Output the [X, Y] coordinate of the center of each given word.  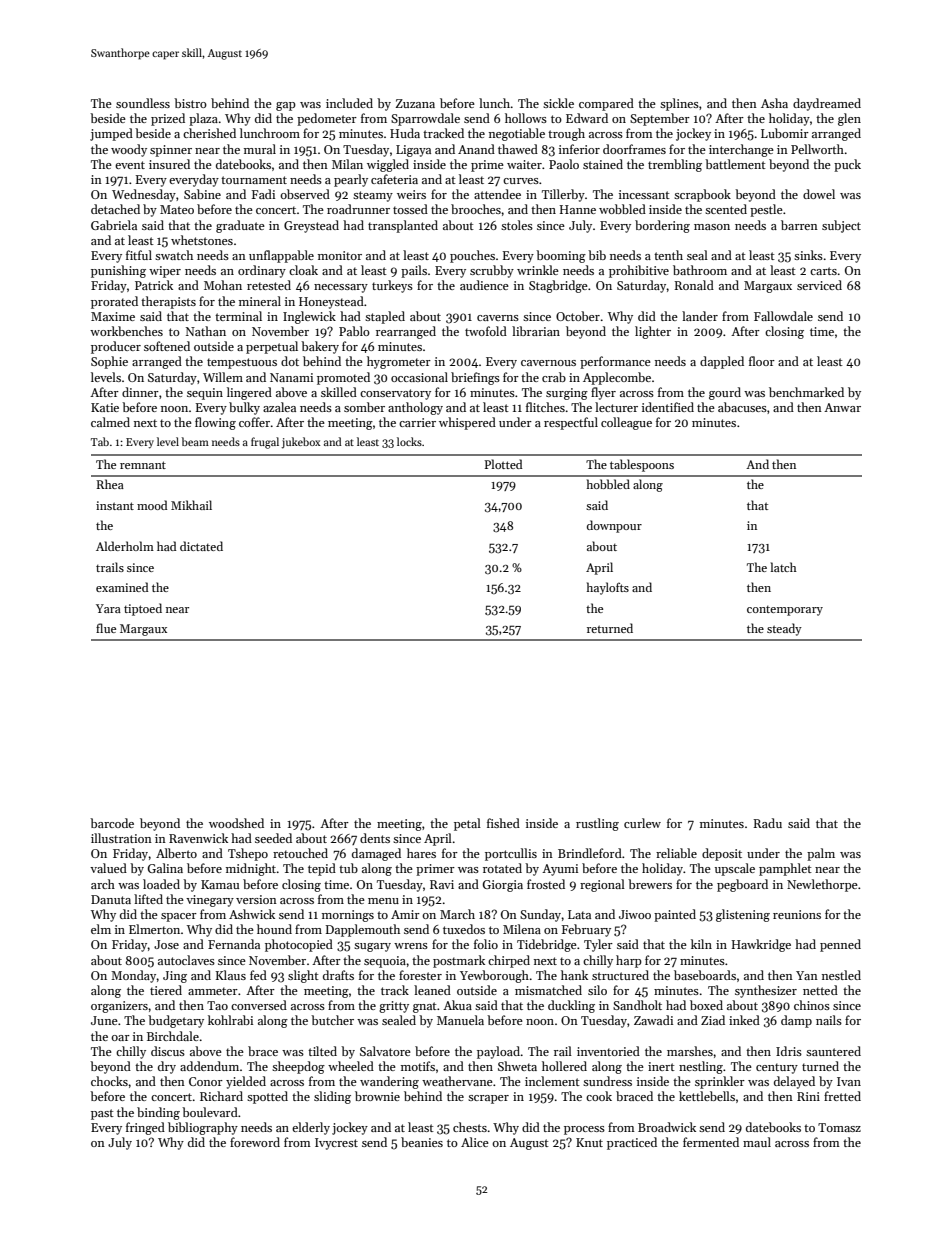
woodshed [236, 823]
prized [168, 119]
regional [602, 885]
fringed [145, 1128]
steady [784, 629]
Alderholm [125, 546]
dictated [201, 546]
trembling [675, 165]
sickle [558, 103]
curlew [642, 823]
